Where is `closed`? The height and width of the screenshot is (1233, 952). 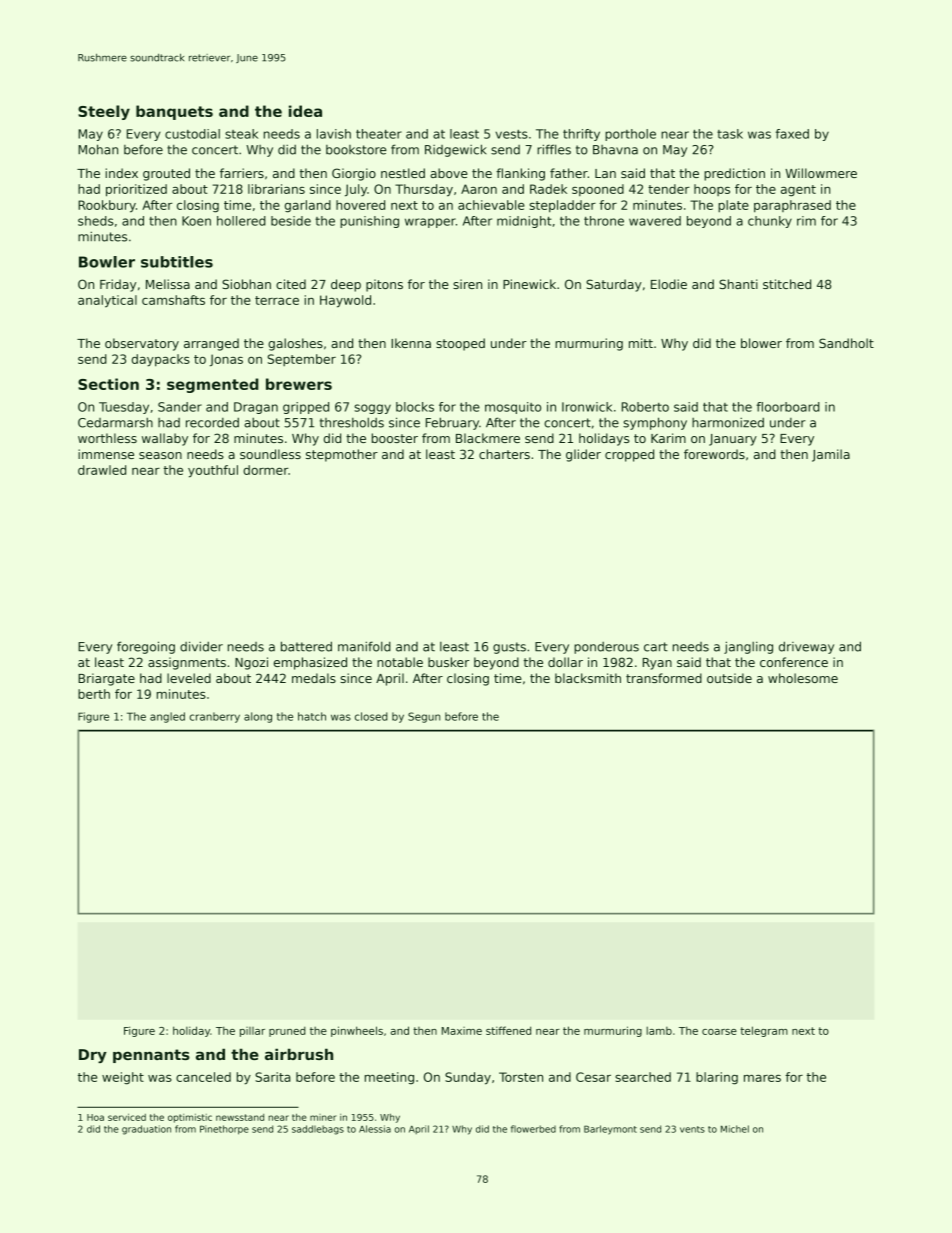
closed is located at coordinates (371, 716).
